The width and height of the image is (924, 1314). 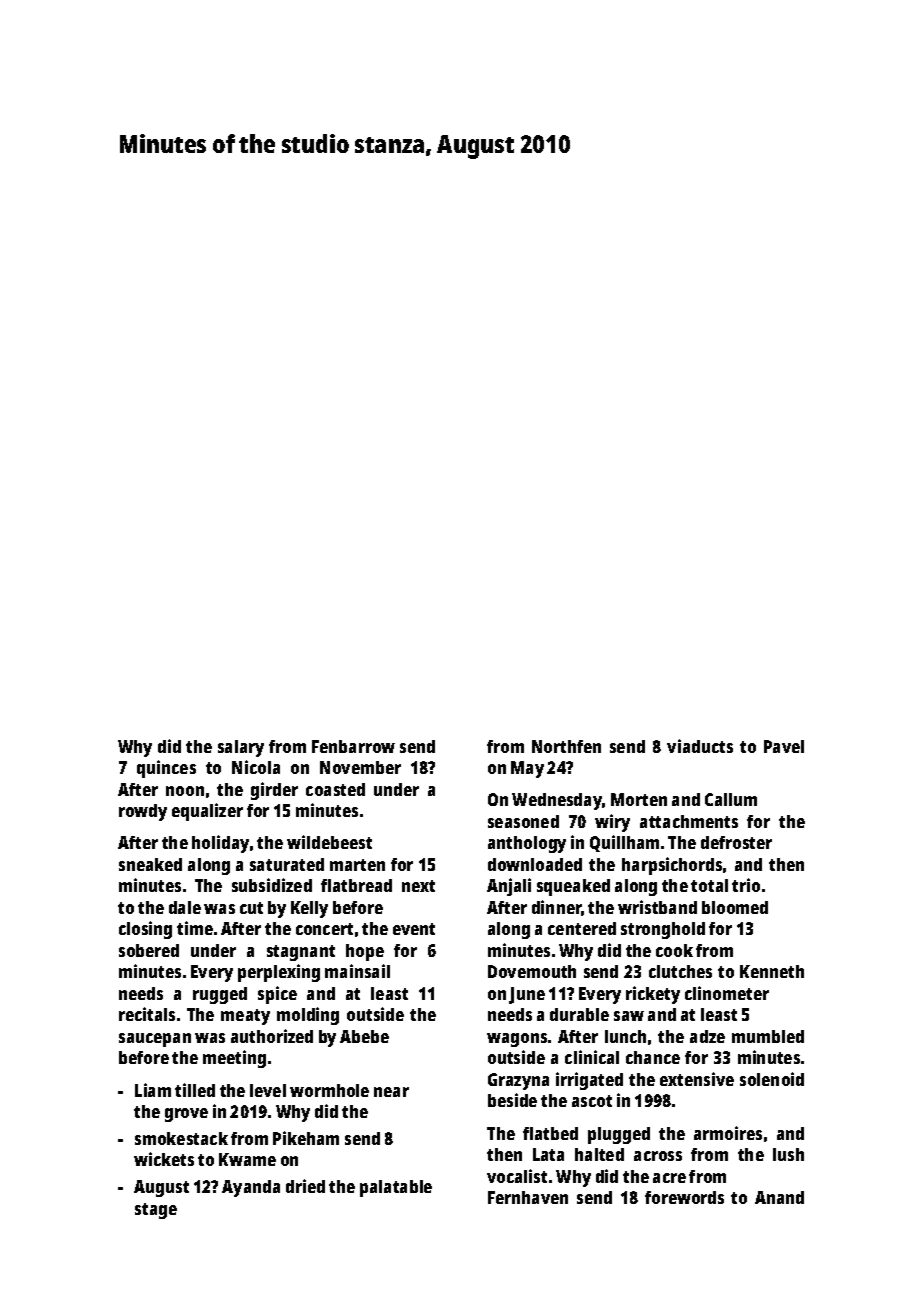 What do you see at coordinates (639, 799) in the image?
I see `Morten` at bounding box center [639, 799].
